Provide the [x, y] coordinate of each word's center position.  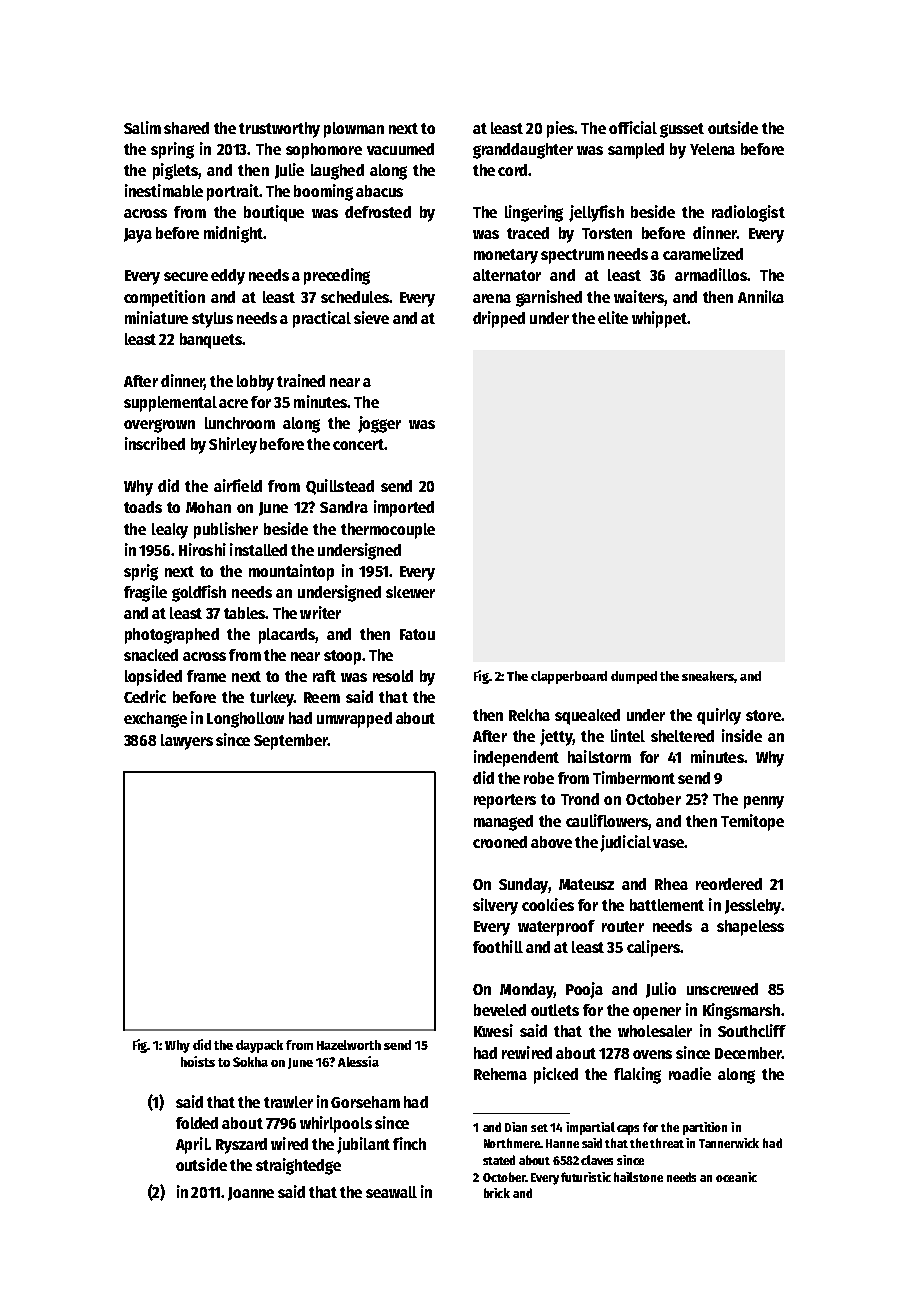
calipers [653, 948]
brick [497, 1193]
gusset [682, 130]
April [192, 1145]
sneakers [708, 676]
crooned [500, 842]
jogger [379, 424]
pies [561, 129]
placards [287, 636]
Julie [289, 171]
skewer [410, 592]
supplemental [170, 404]
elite [613, 317]
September [291, 742]
